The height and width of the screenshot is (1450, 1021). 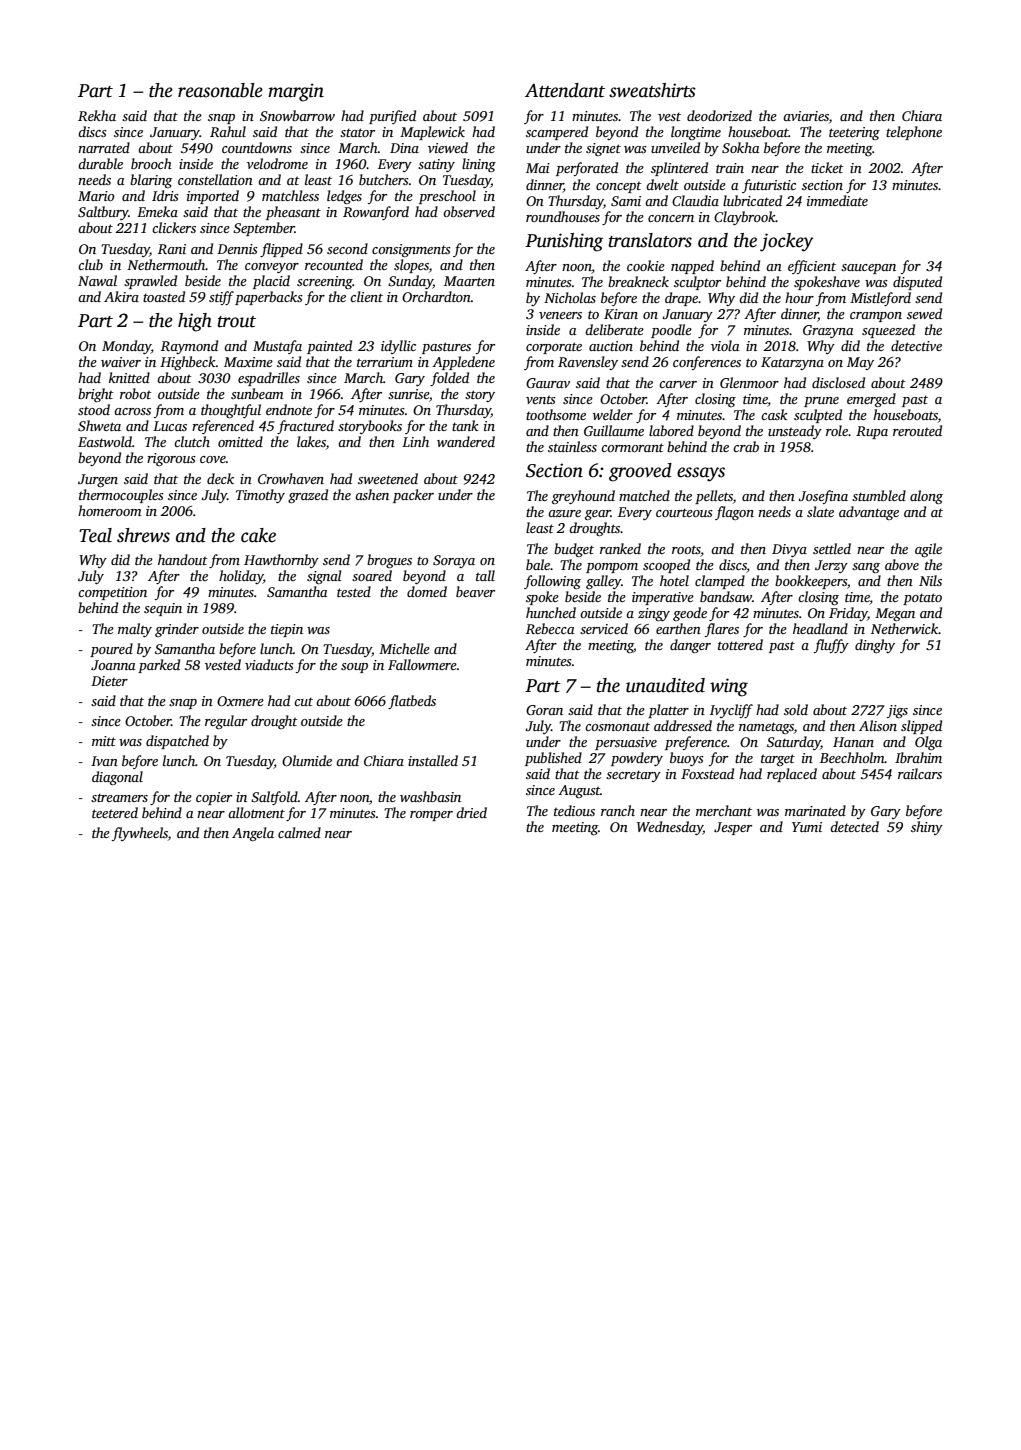 What do you see at coordinates (926, 497) in the screenshot?
I see `along` at bounding box center [926, 497].
